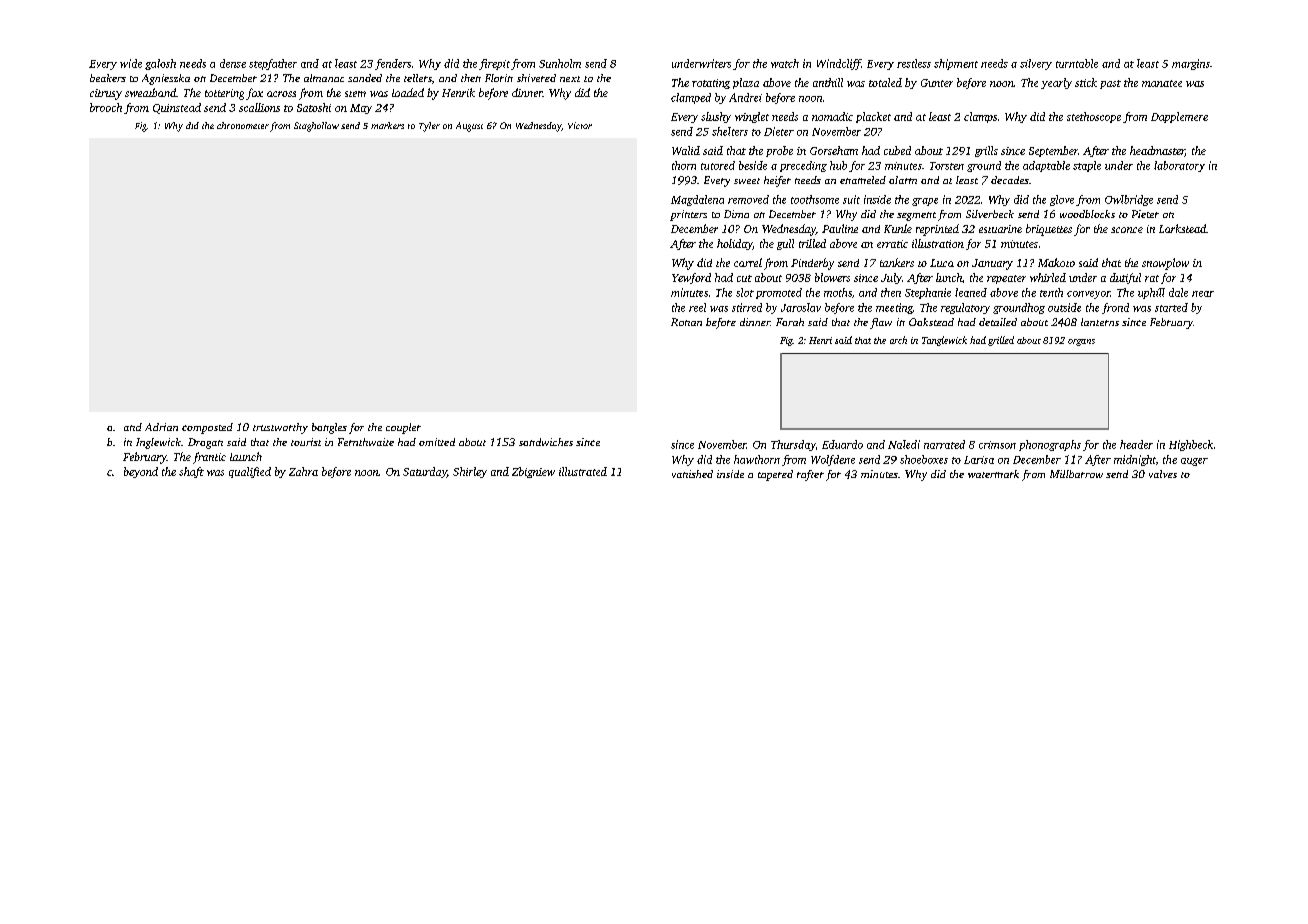  Describe the element at coordinates (191, 472) in the document. I see `shaft` at that location.
